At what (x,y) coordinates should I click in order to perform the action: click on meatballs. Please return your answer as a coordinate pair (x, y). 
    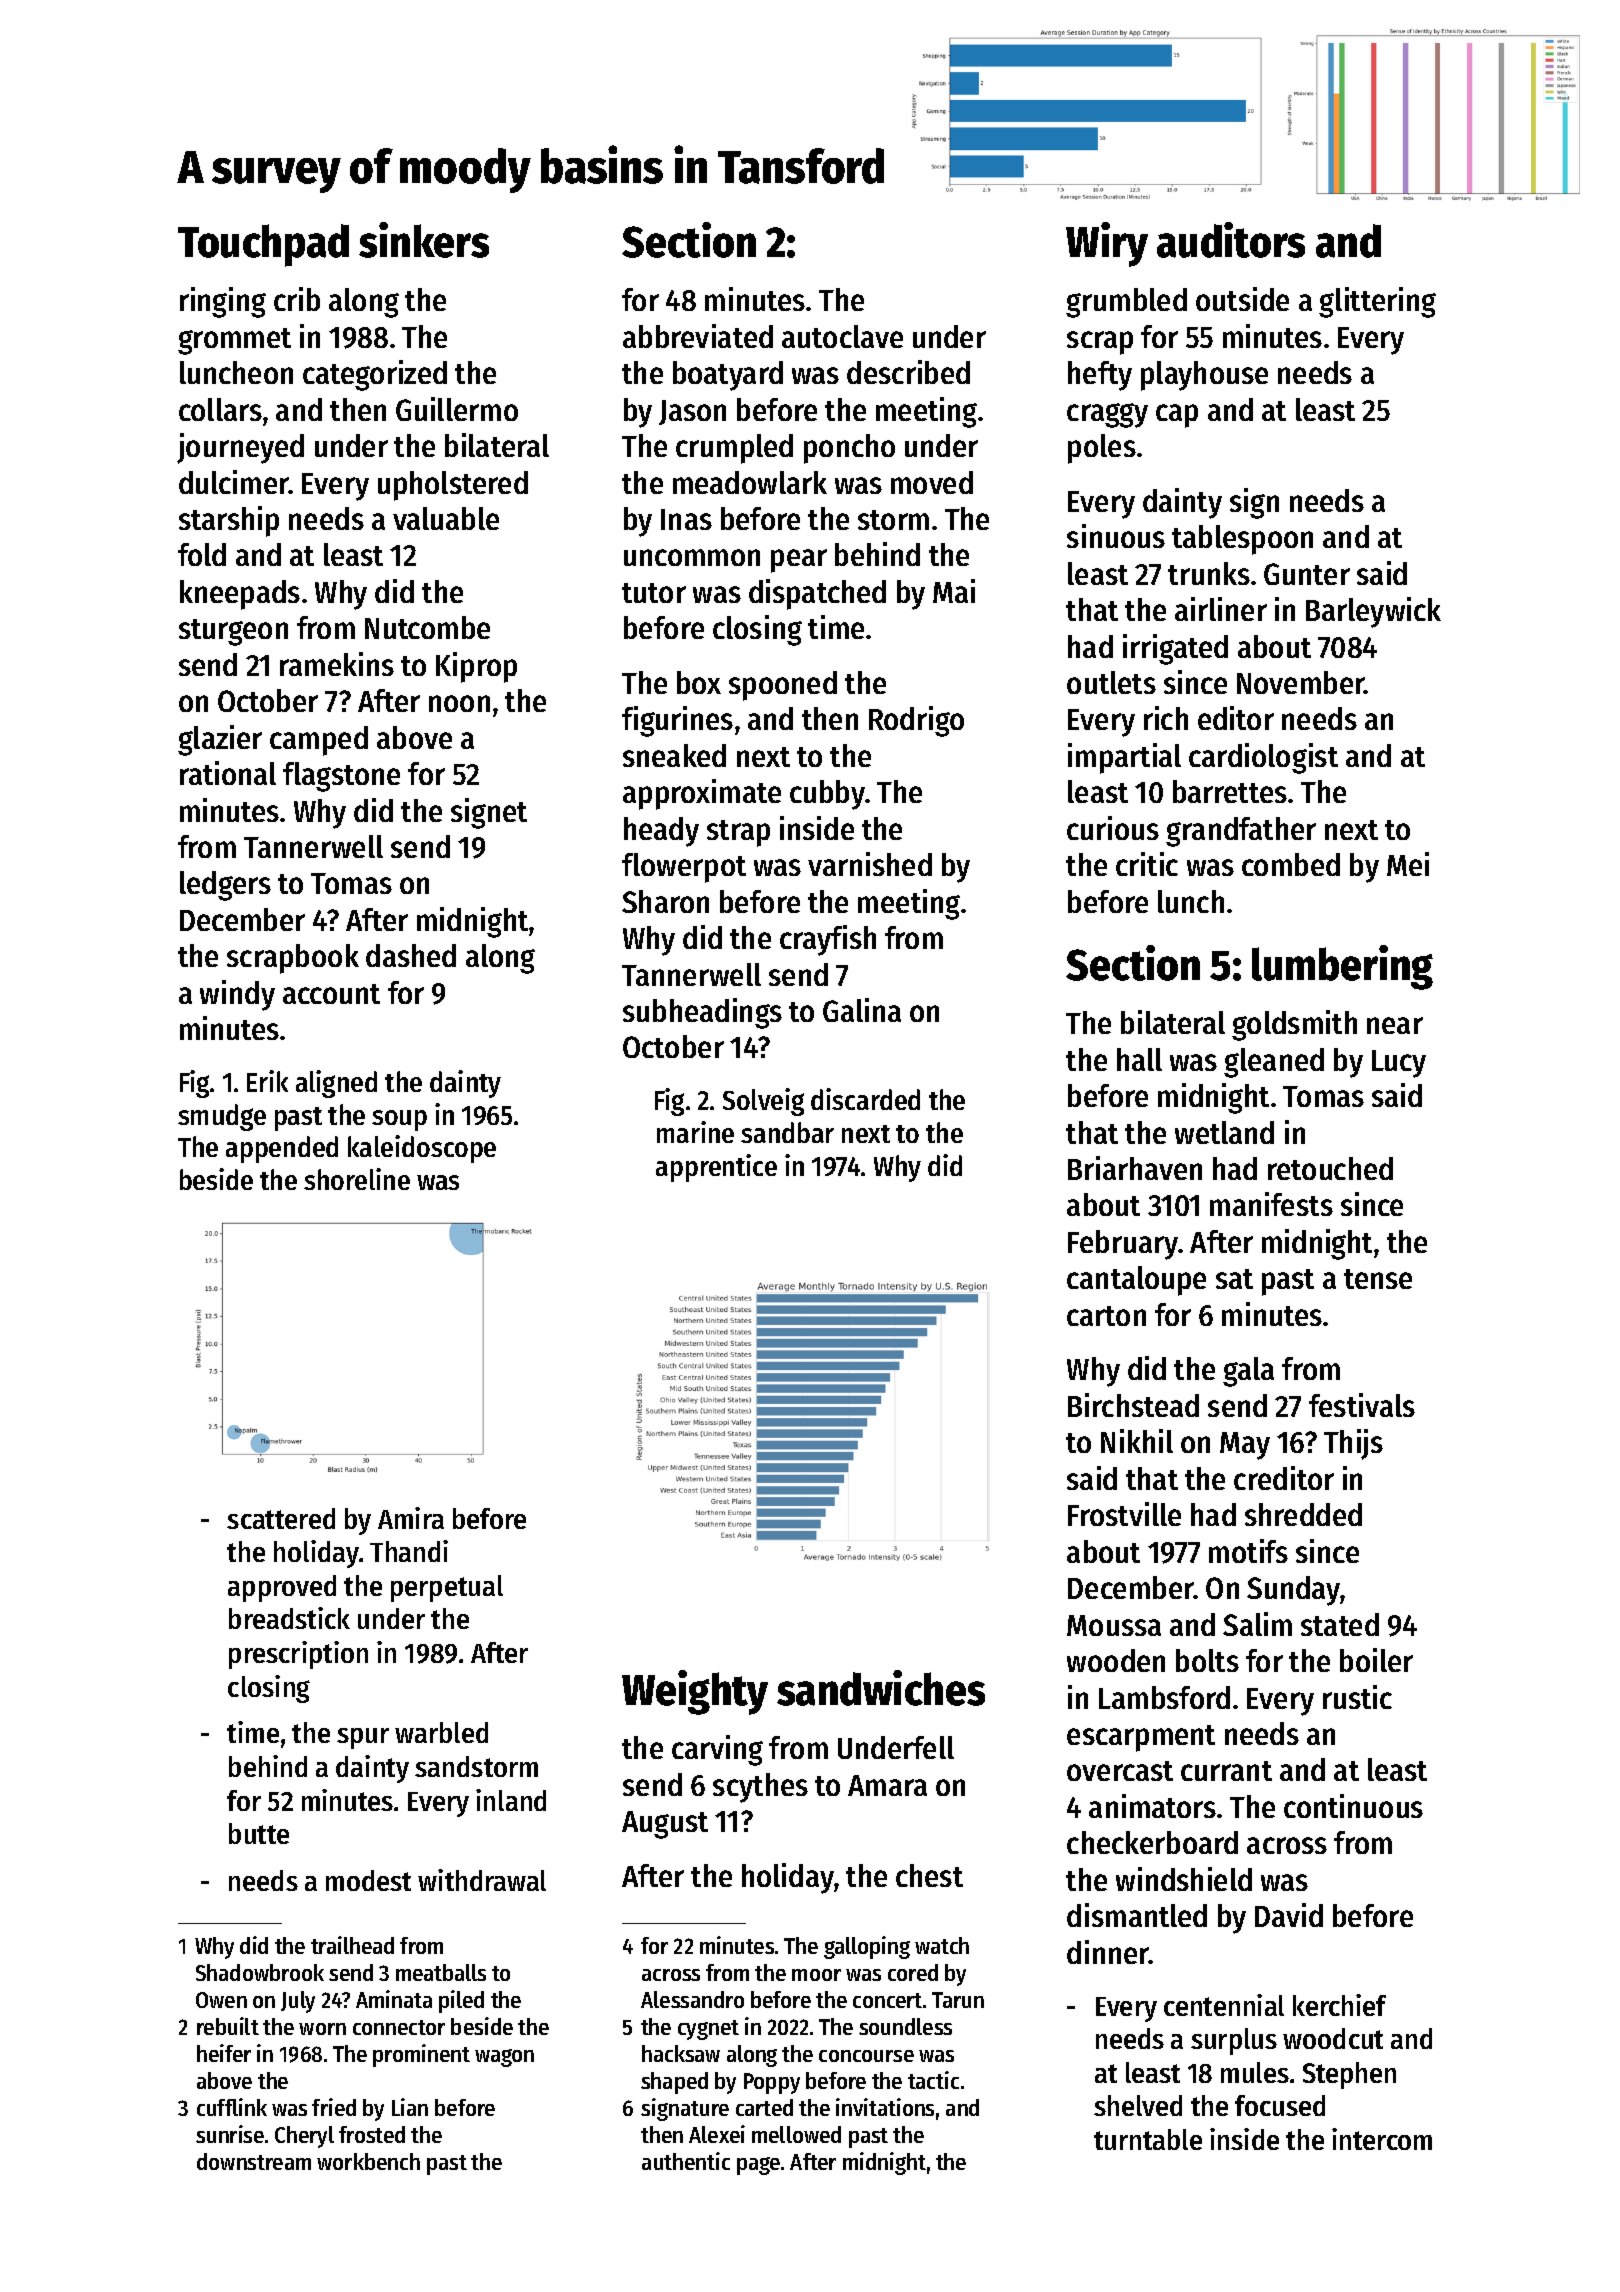
    Looking at the image, I should click on (441, 1972).
